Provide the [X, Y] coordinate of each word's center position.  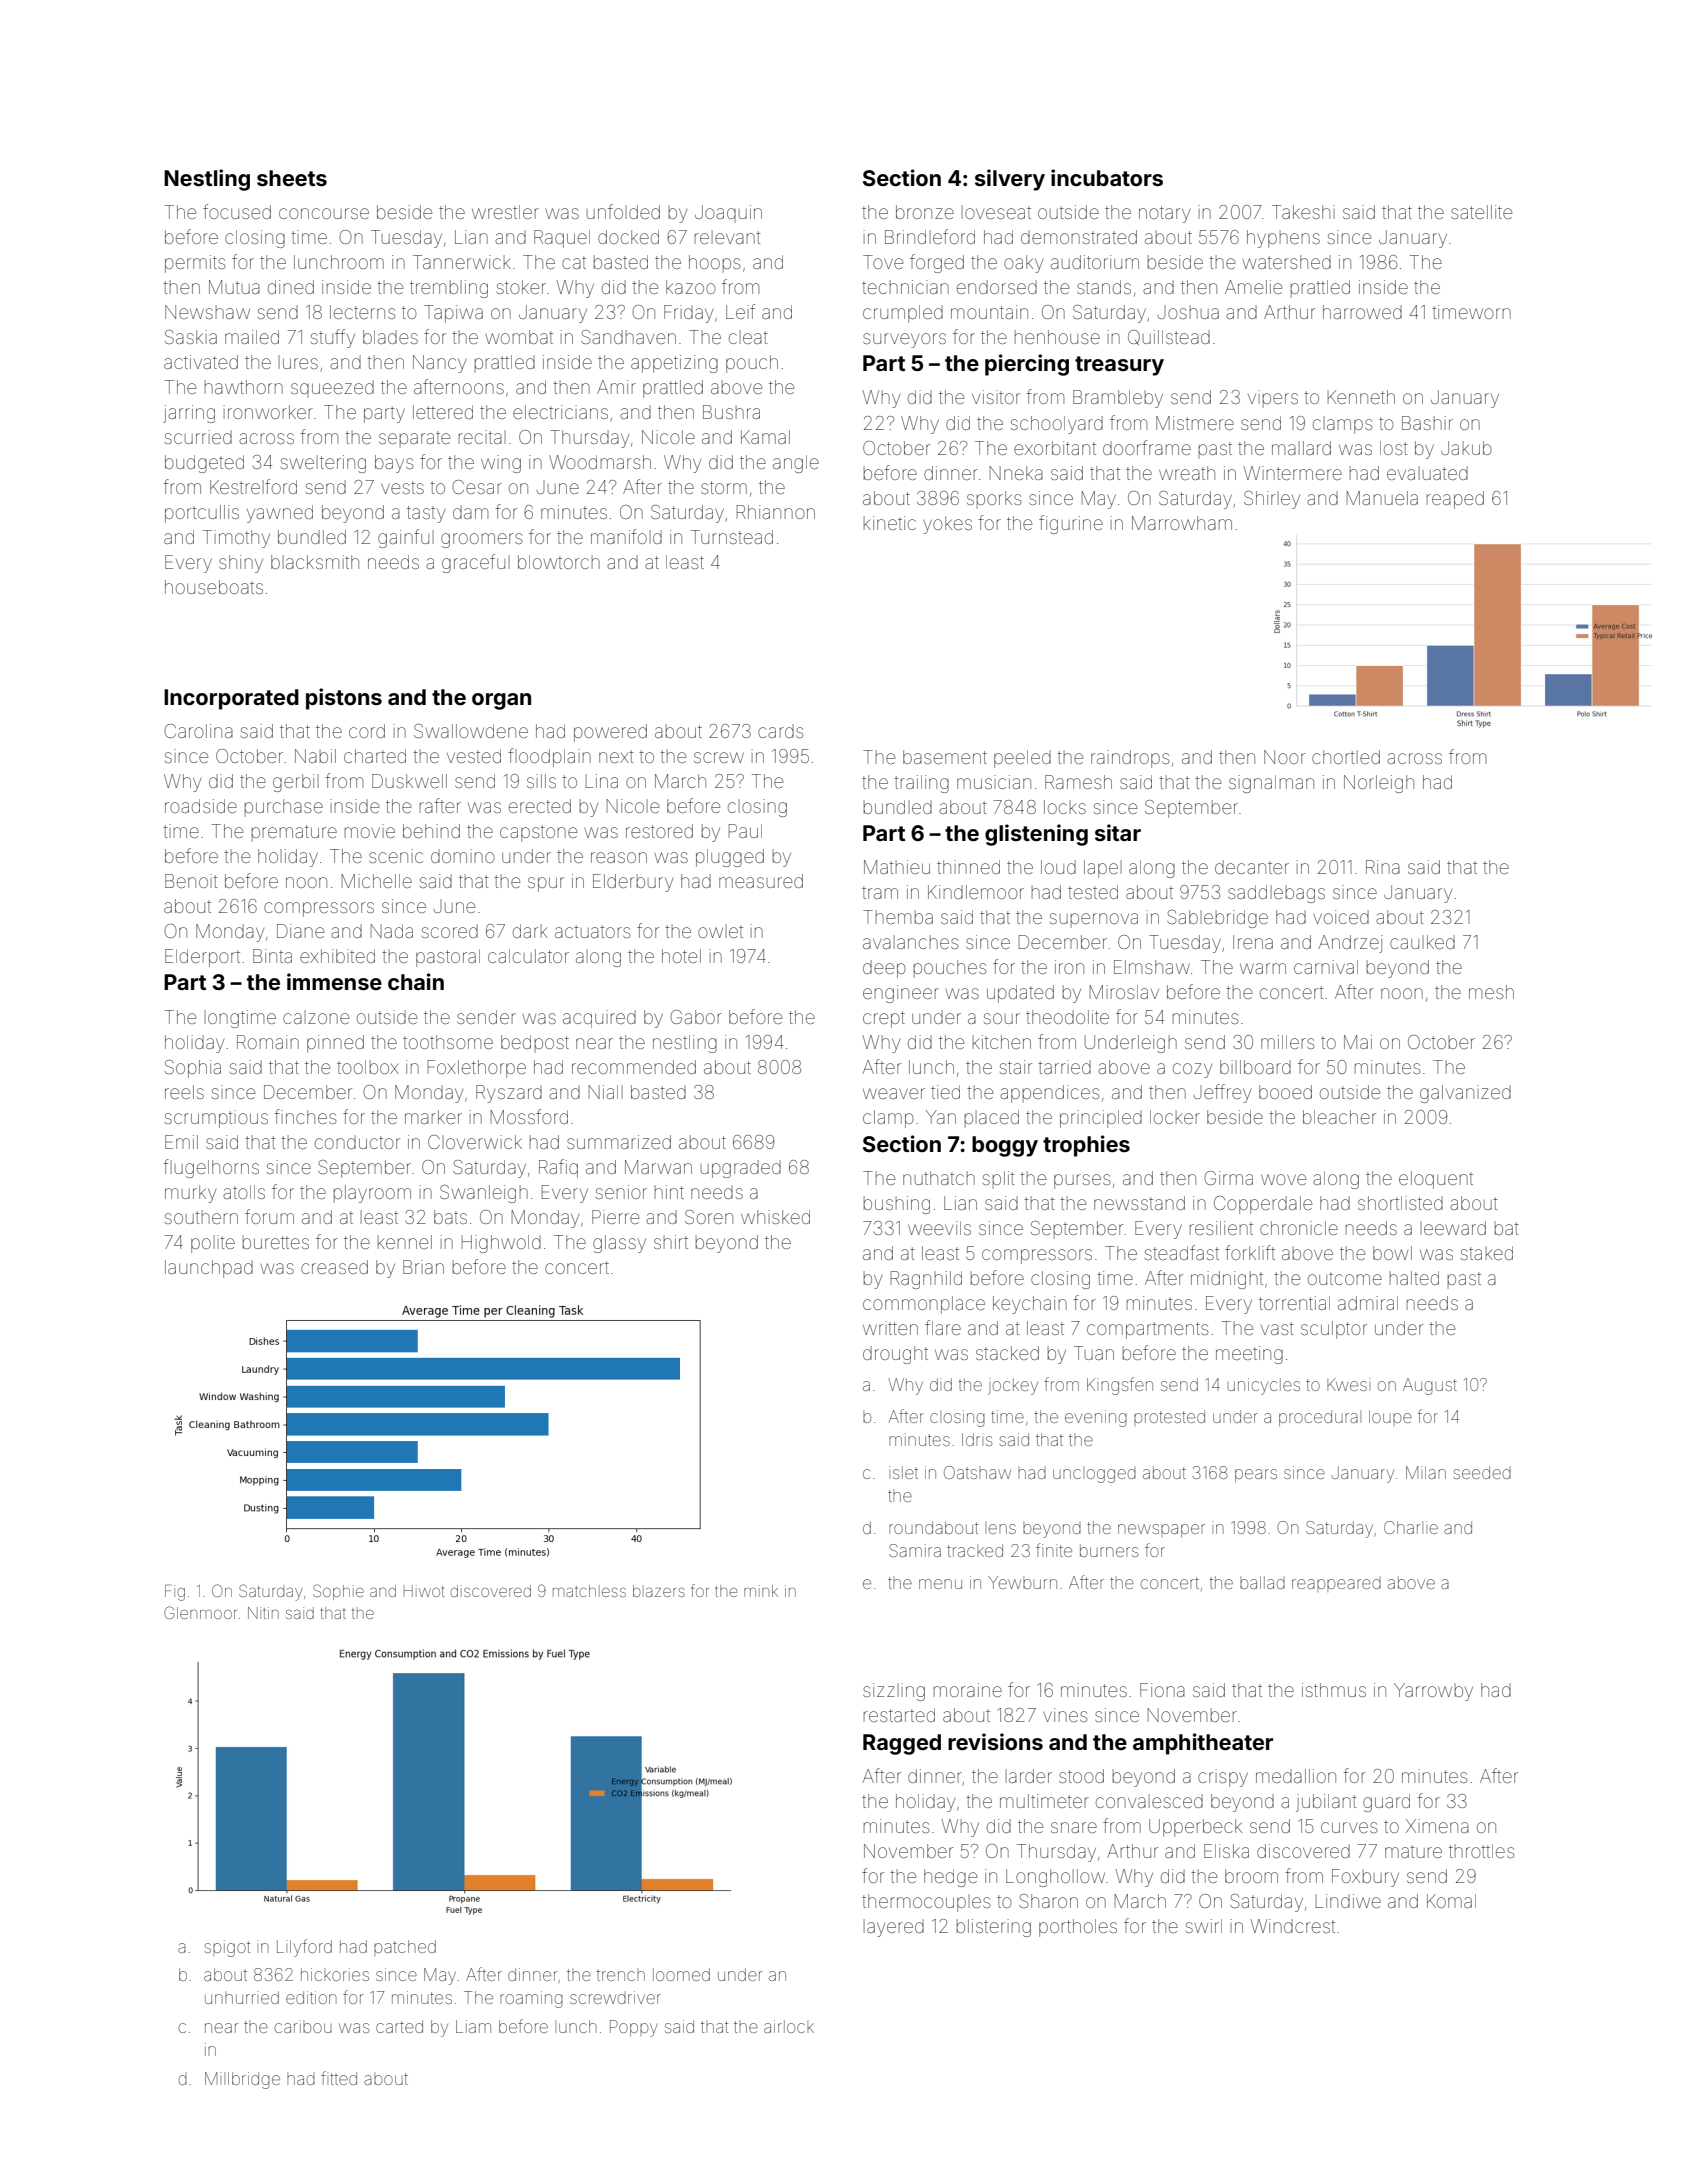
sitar [1118, 832]
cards [780, 731]
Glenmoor [200, 1612]
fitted [339, 2078]
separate [414, 439]
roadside [201, 806]
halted [1414, 1278]
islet [903, 1472]
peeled [1022, 759]
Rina [1383, 867]
